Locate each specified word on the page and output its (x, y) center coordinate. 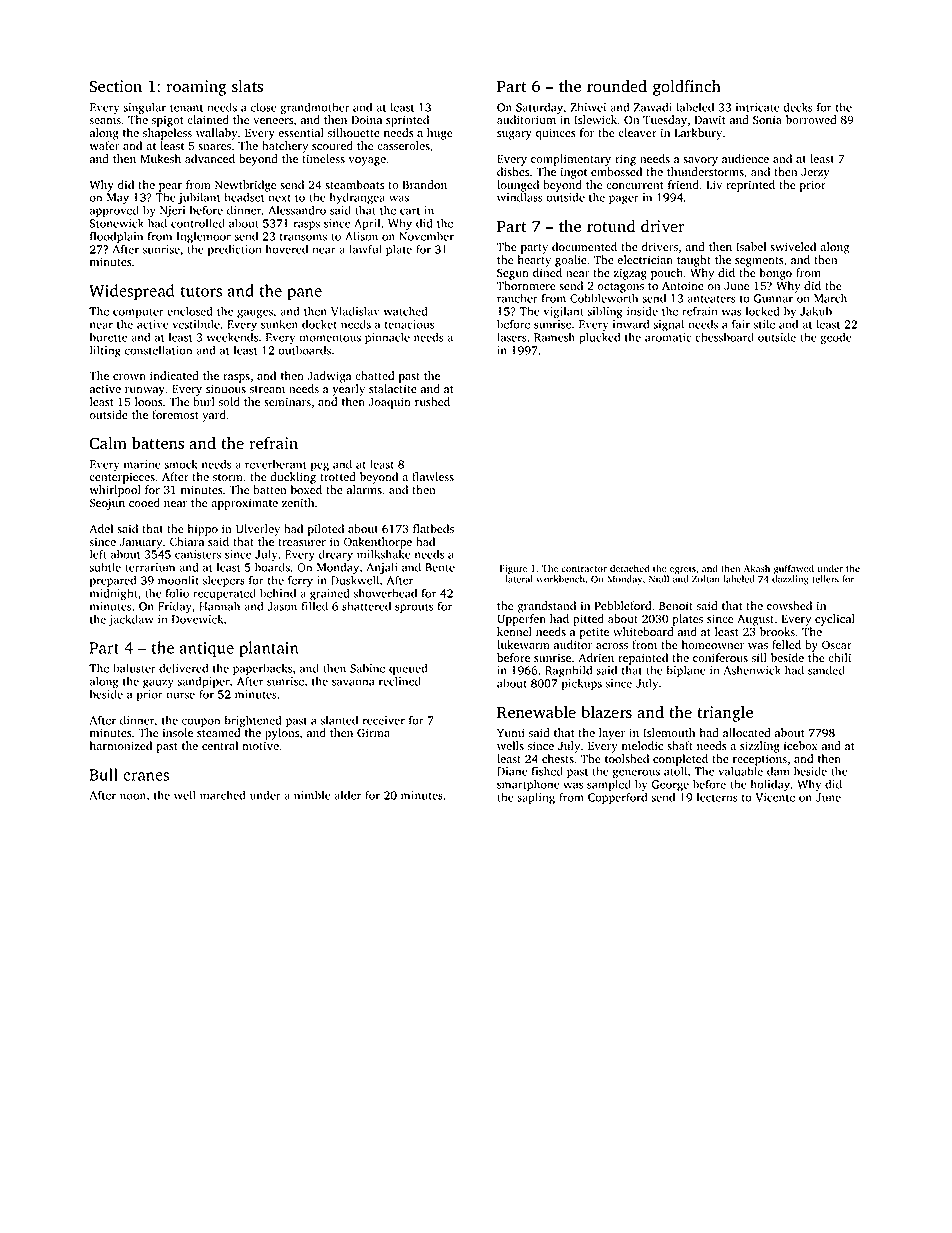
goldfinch (687, 88)
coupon (201, 722)
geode (836, 338)
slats (247, 86)
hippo (203, 530)
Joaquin (389, 403)
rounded (617, 86)
